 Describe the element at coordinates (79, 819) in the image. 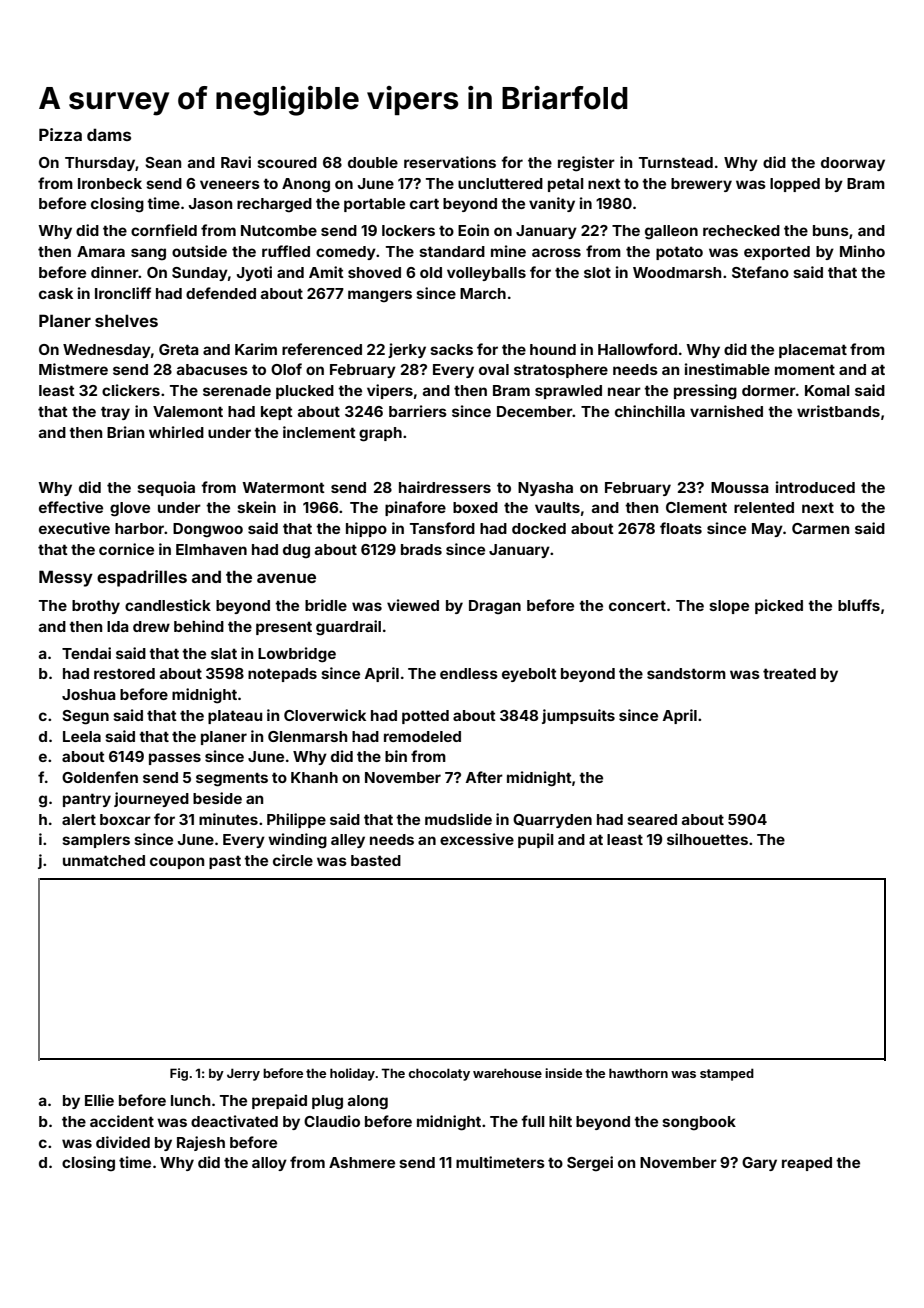

I see `alert` at that location.
